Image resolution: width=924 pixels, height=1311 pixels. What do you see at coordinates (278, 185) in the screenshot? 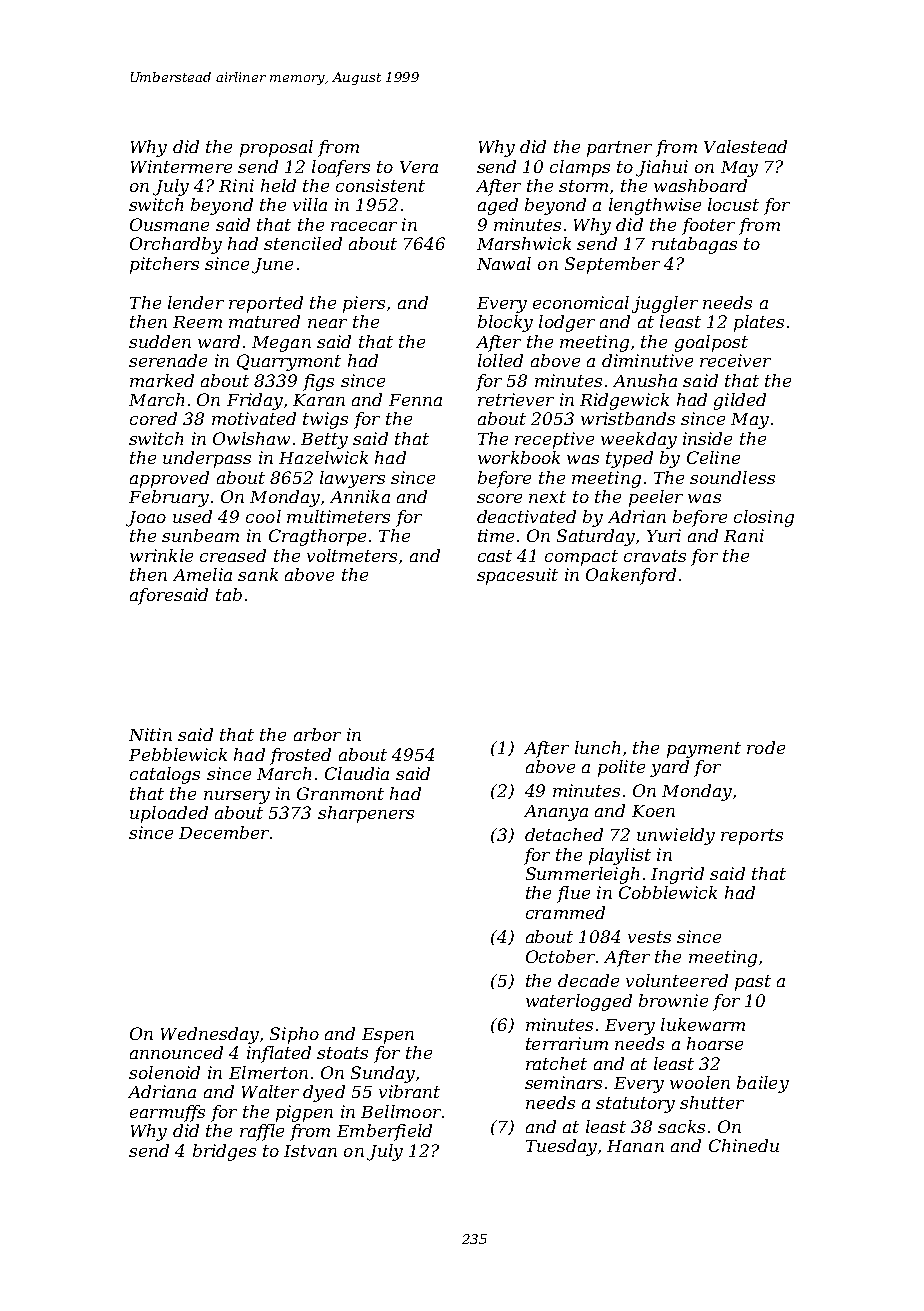
I see `held` at bounding box center [278, 185].
